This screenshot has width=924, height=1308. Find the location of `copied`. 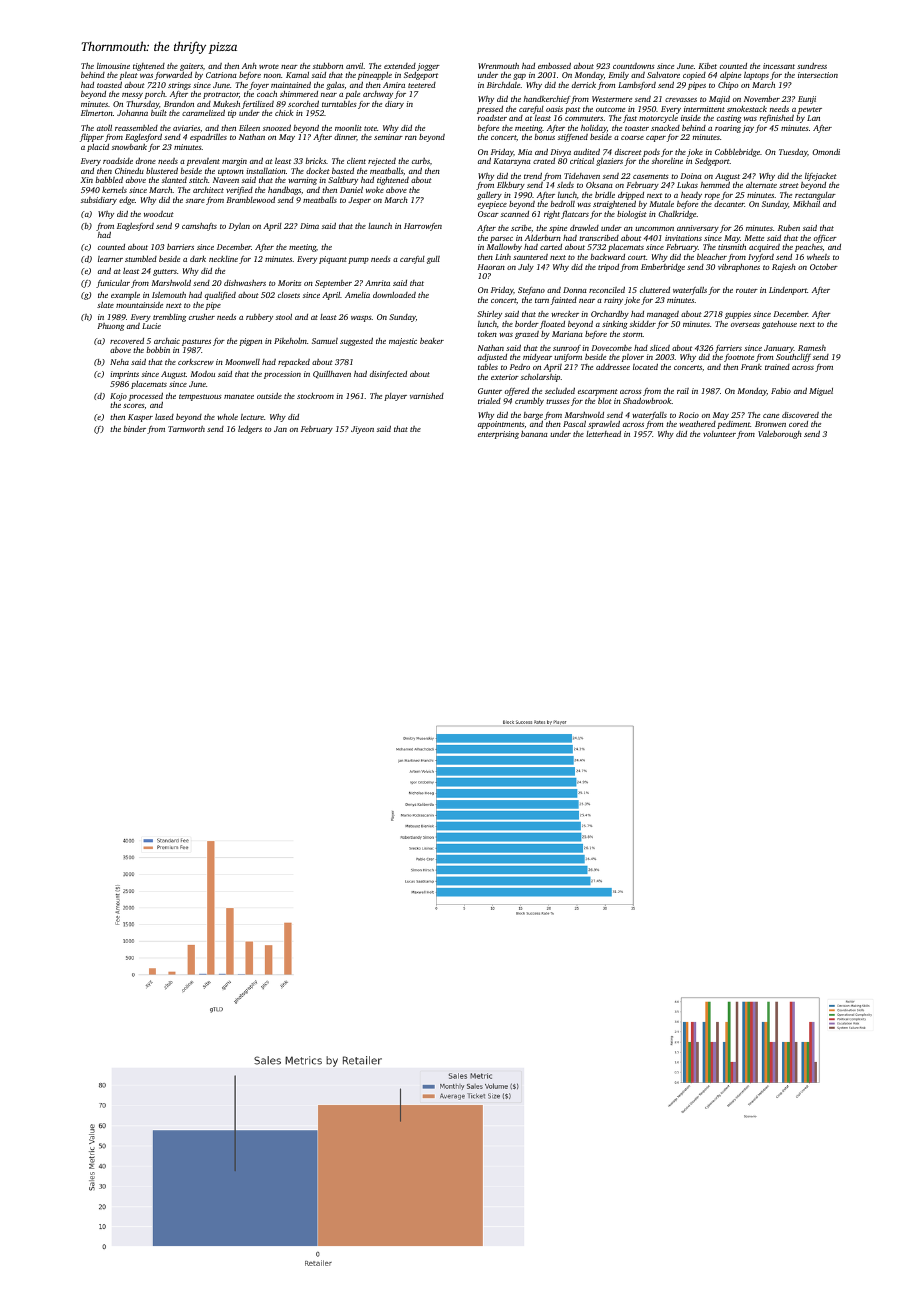

copied is located at coordinates (694, 76).
